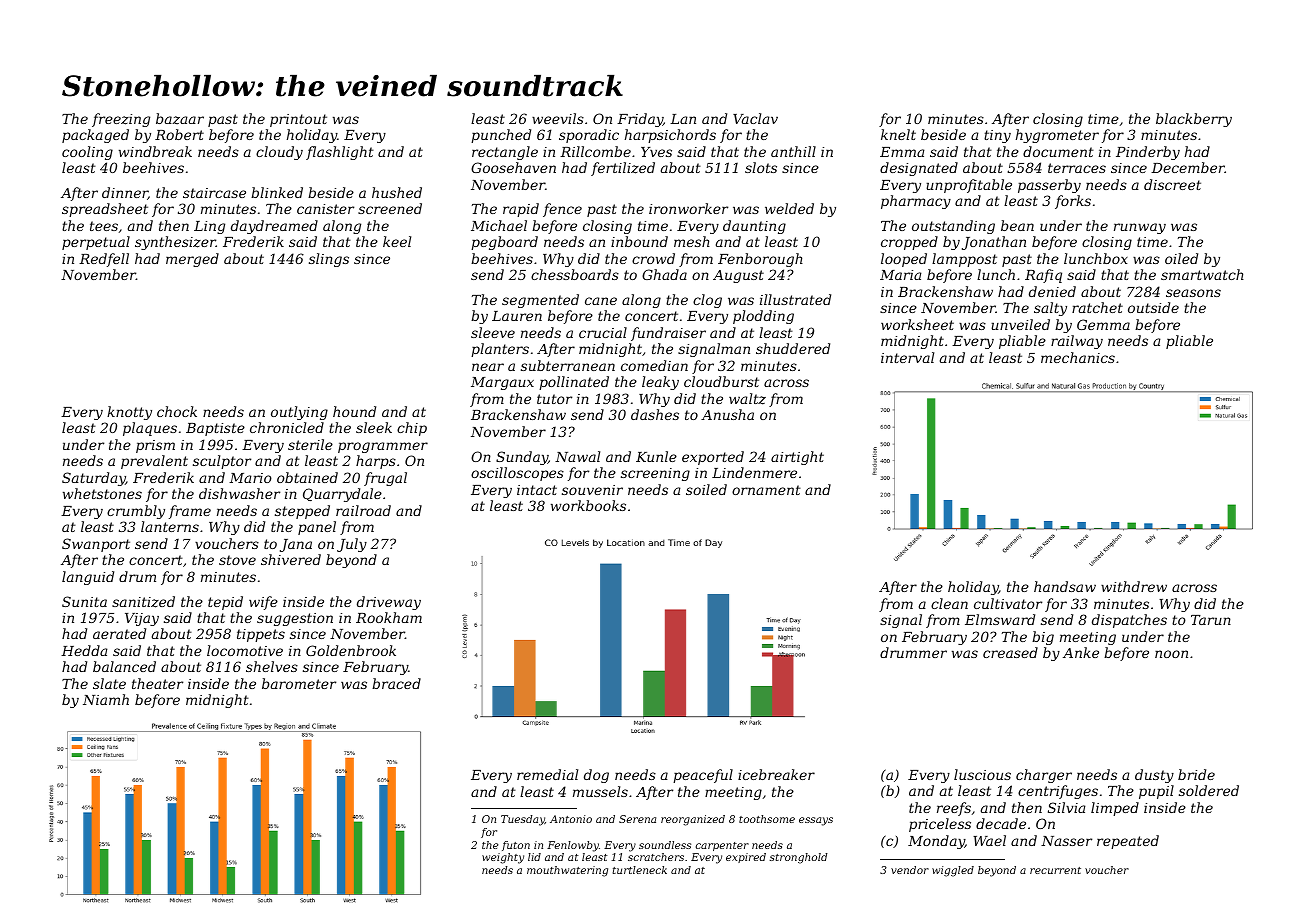 This page has height=924, width=1308. What do you see at coordinates (567, 871) in the page?
I see `mouthwatering` at bounding box center [567, 871].
